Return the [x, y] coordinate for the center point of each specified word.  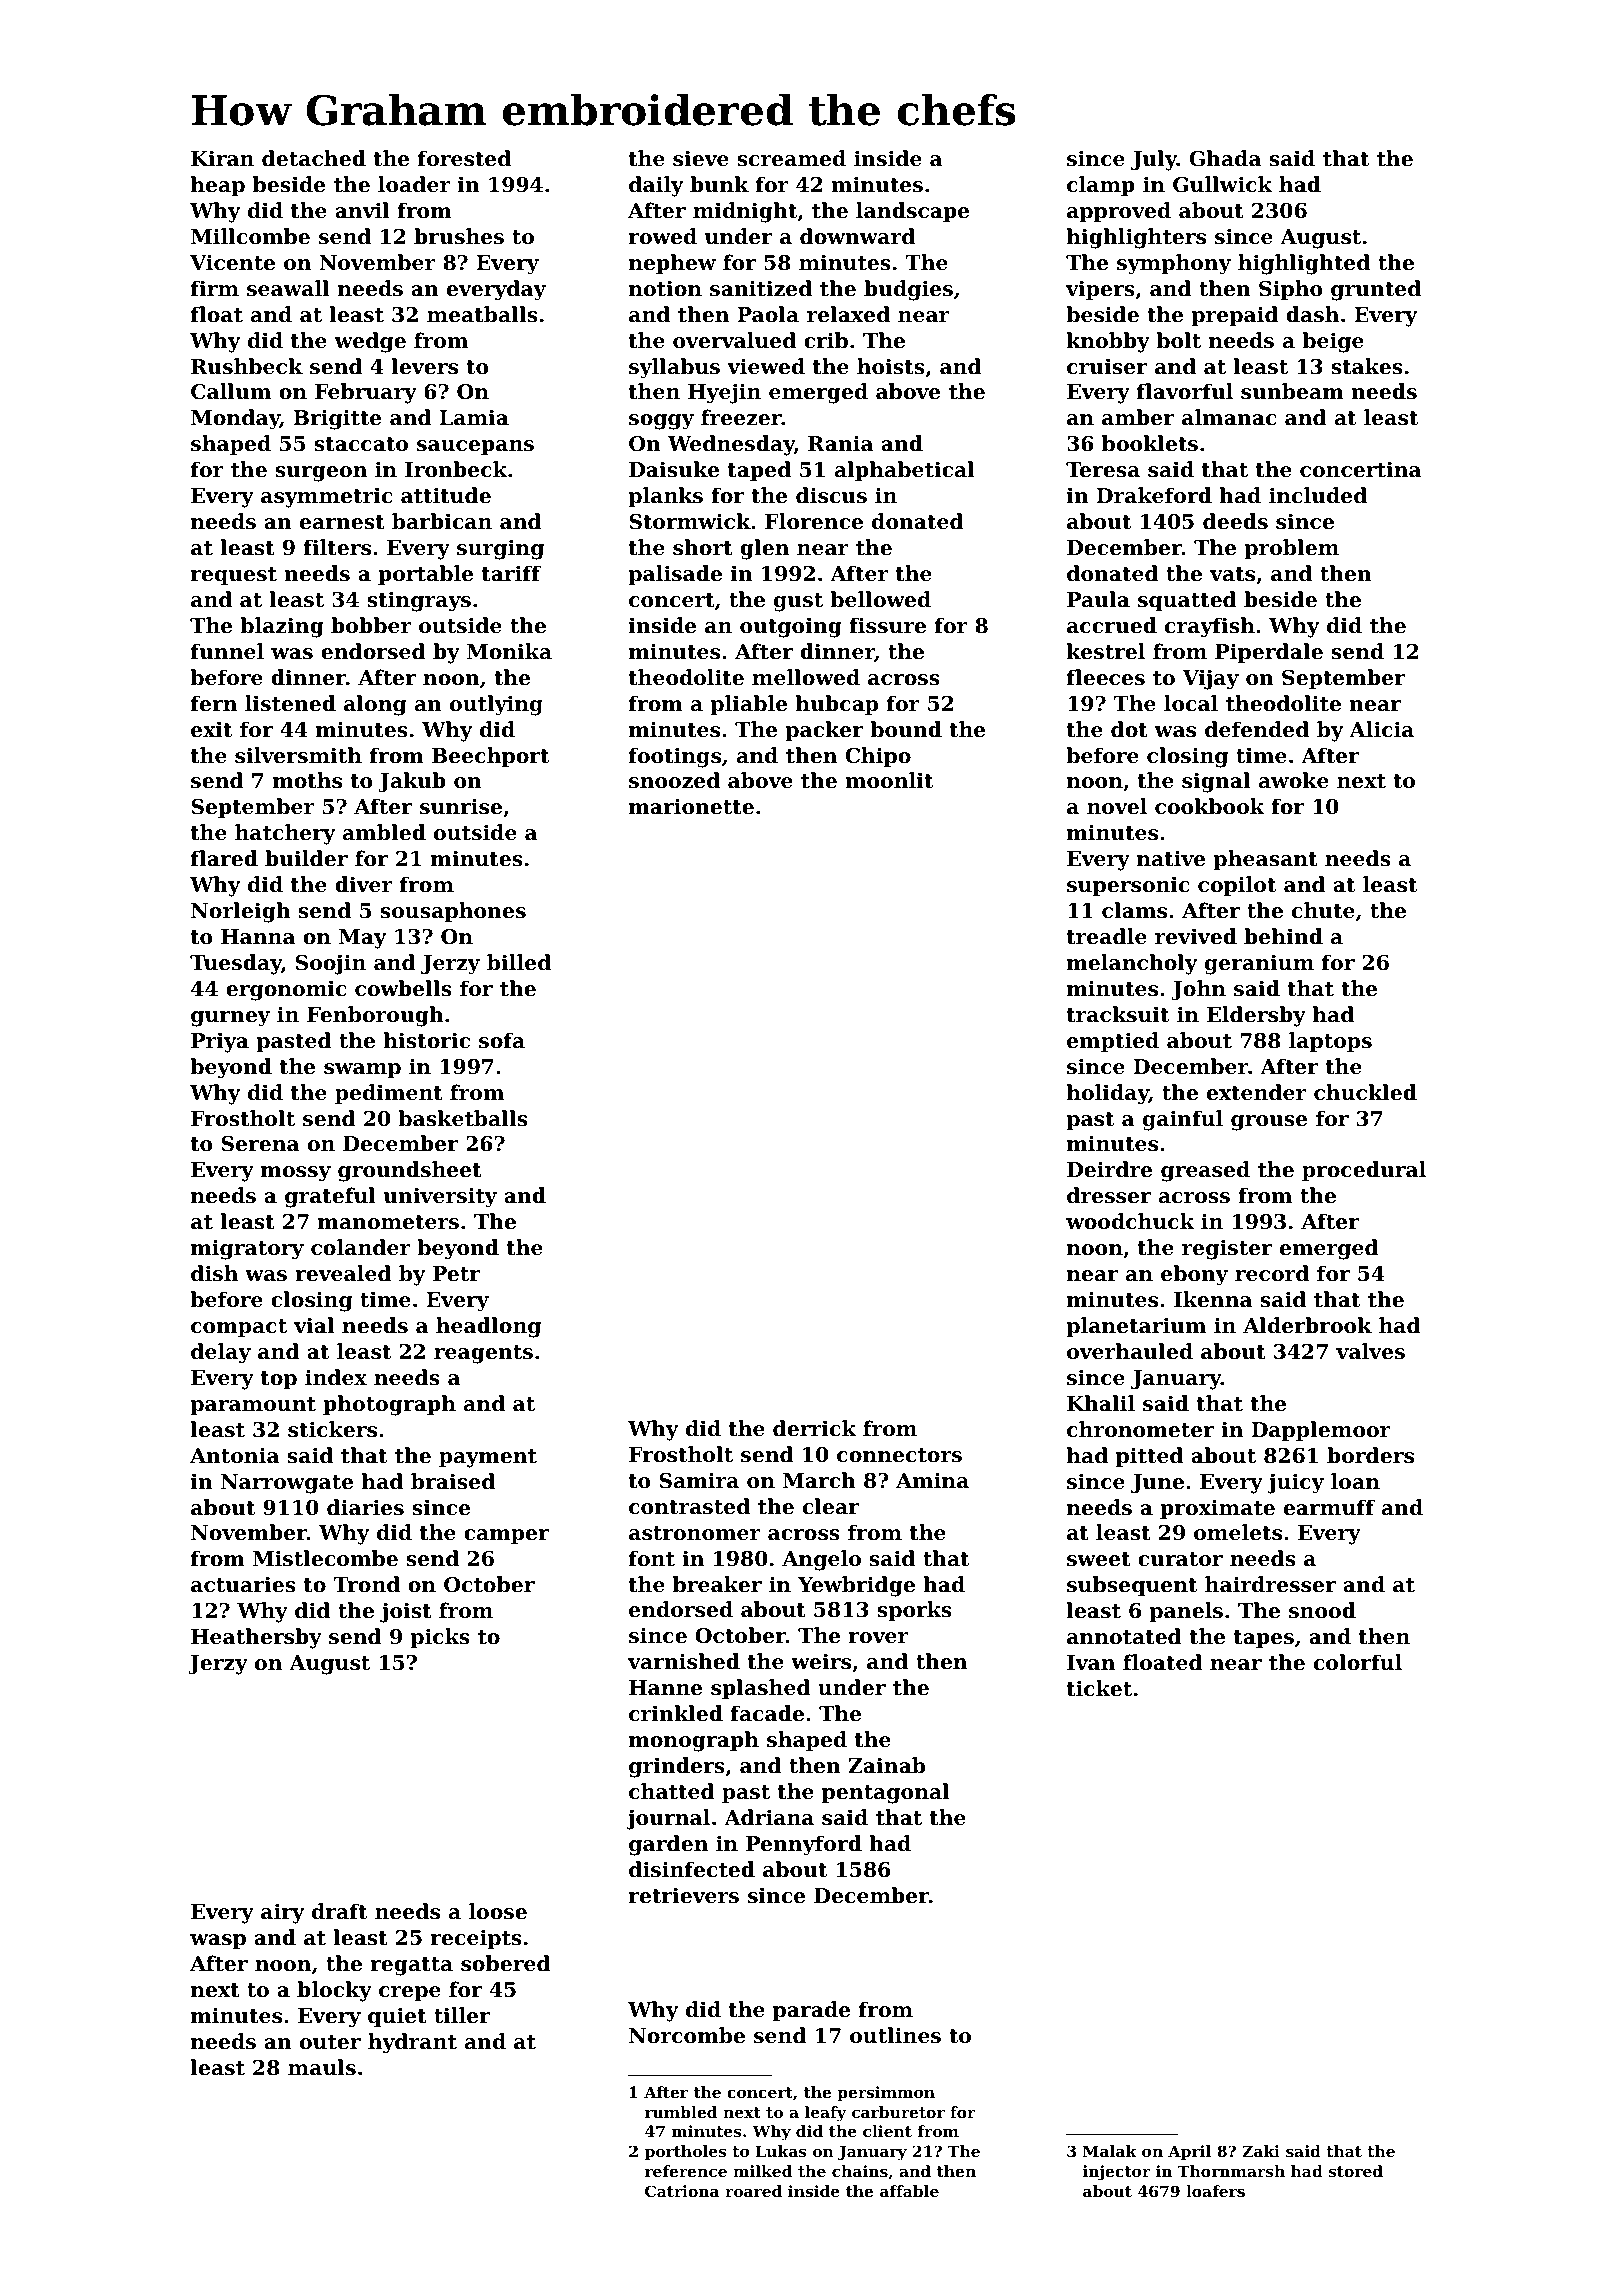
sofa [502, 1040]
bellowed [880, 599]
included [1318, 495]
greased [1205, 1171]
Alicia [1381, 729]
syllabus [674, 368]
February [366, 393]
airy [282, 1913]
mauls [322, 2067]
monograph [694, 1741]
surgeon [321, 474]
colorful [1358, 1662]
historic [427, 1040]
